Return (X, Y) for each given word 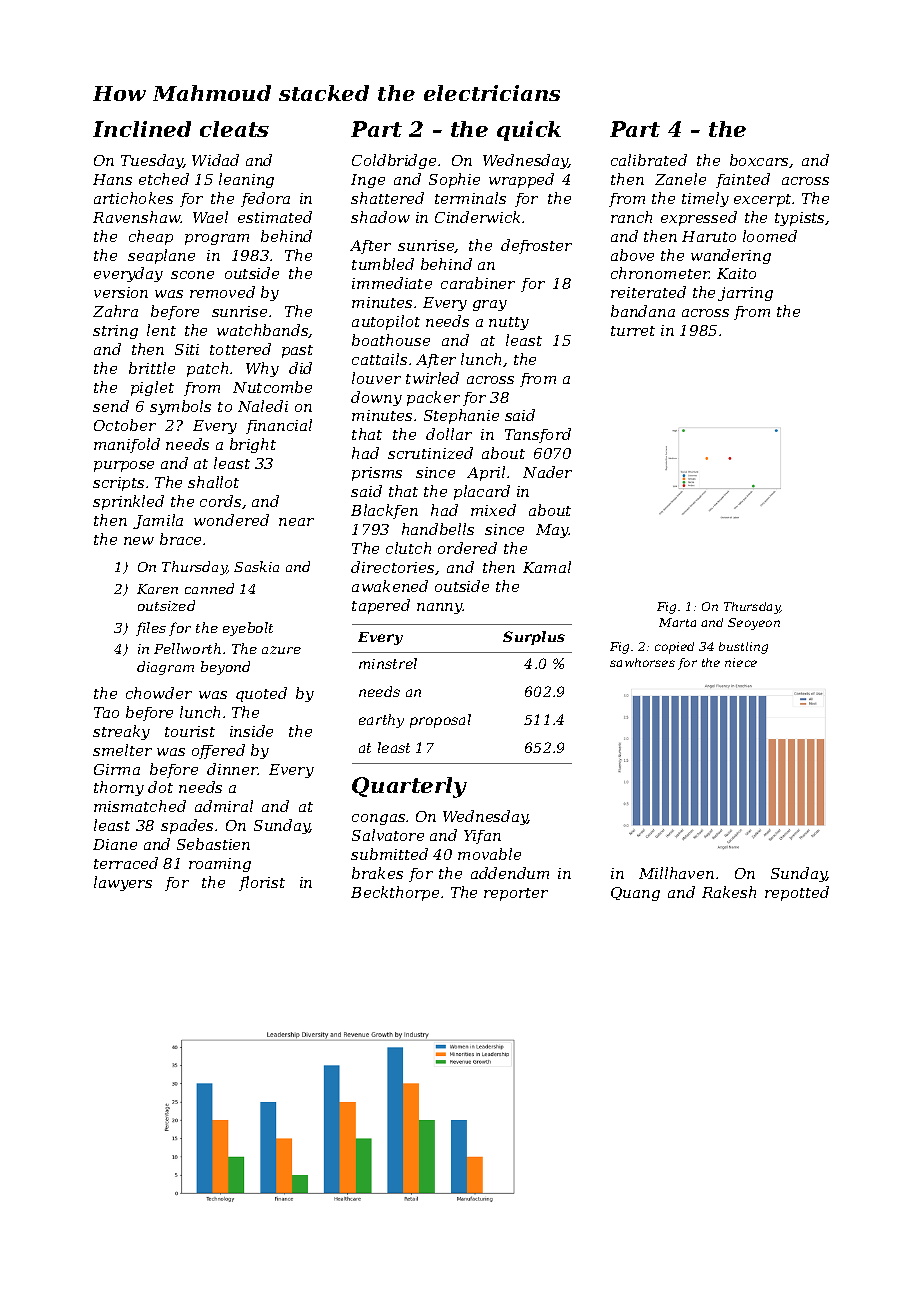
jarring (745, 294)
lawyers (123, 883)
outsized (166, 605)
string (115, 332)
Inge (368, 181)
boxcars (759, 160)
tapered (381, 606)
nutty (509, 323)
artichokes (133, 198)
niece (741, 662)
